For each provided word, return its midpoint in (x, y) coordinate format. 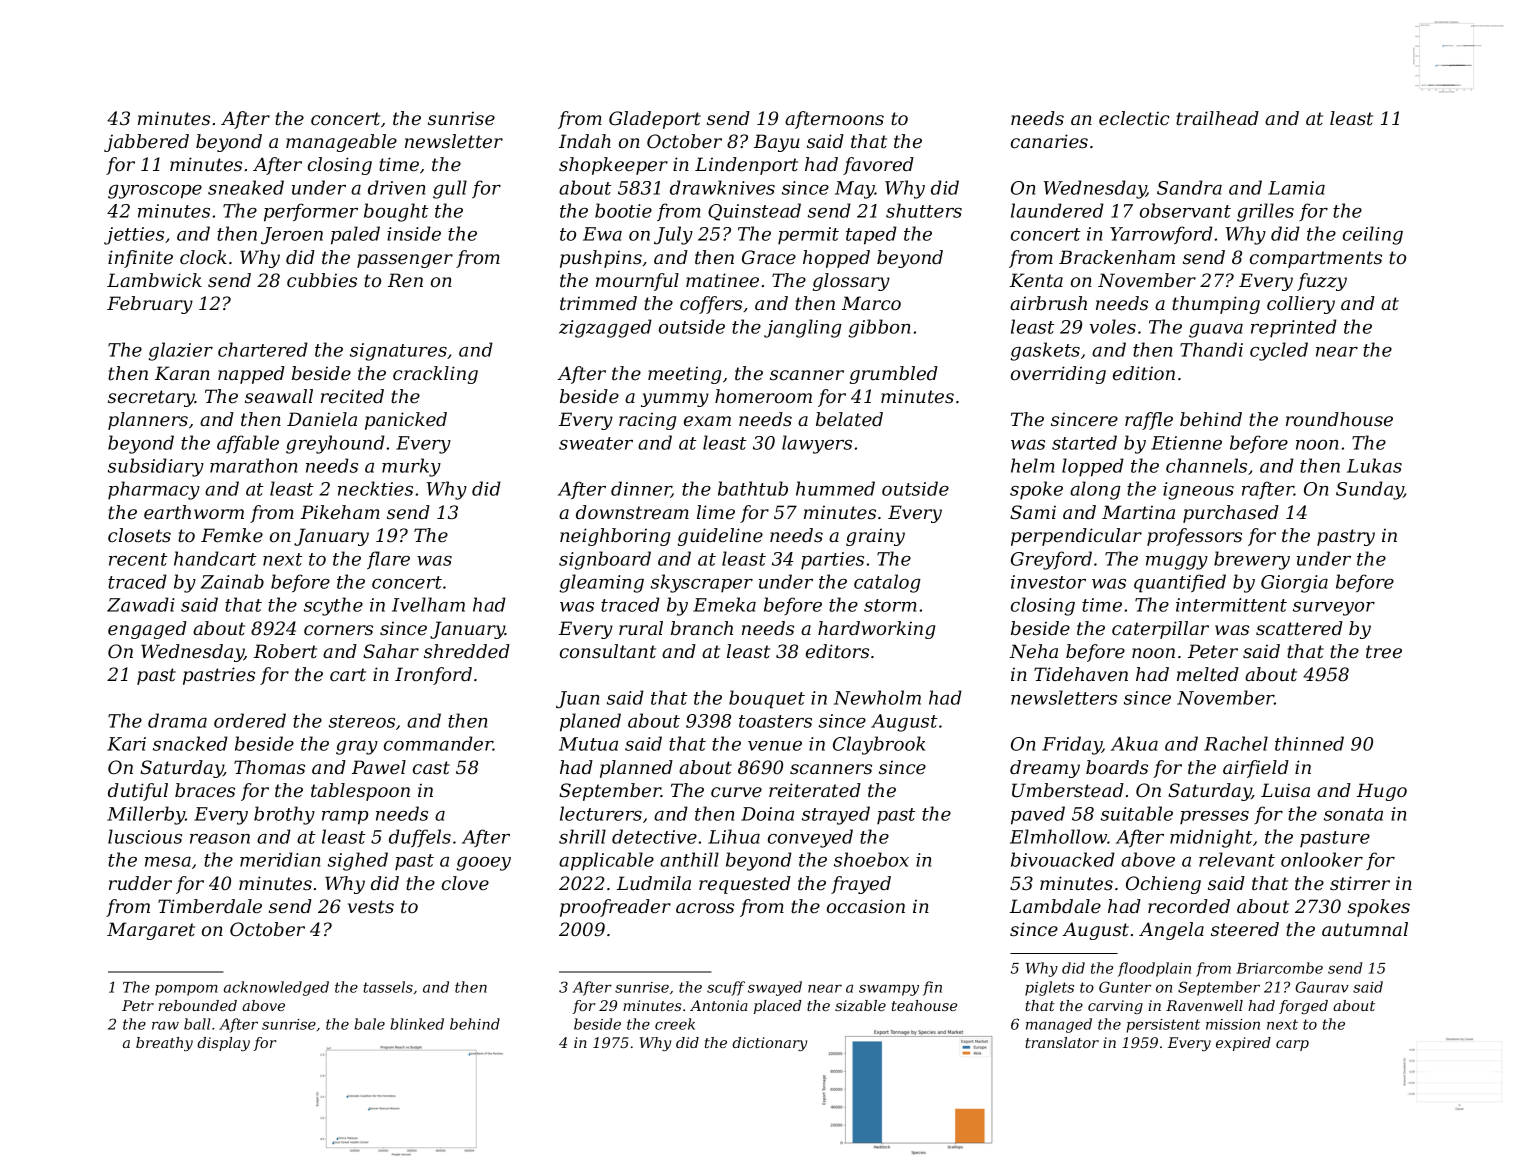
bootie (623, 210)
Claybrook (879, 745)
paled (355, 235)
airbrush (1048, 303)
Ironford (433, 676)
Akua (1134, 743)
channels (1206, 465)
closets (139, 535)
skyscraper (702, 583)
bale (369, 1024)
